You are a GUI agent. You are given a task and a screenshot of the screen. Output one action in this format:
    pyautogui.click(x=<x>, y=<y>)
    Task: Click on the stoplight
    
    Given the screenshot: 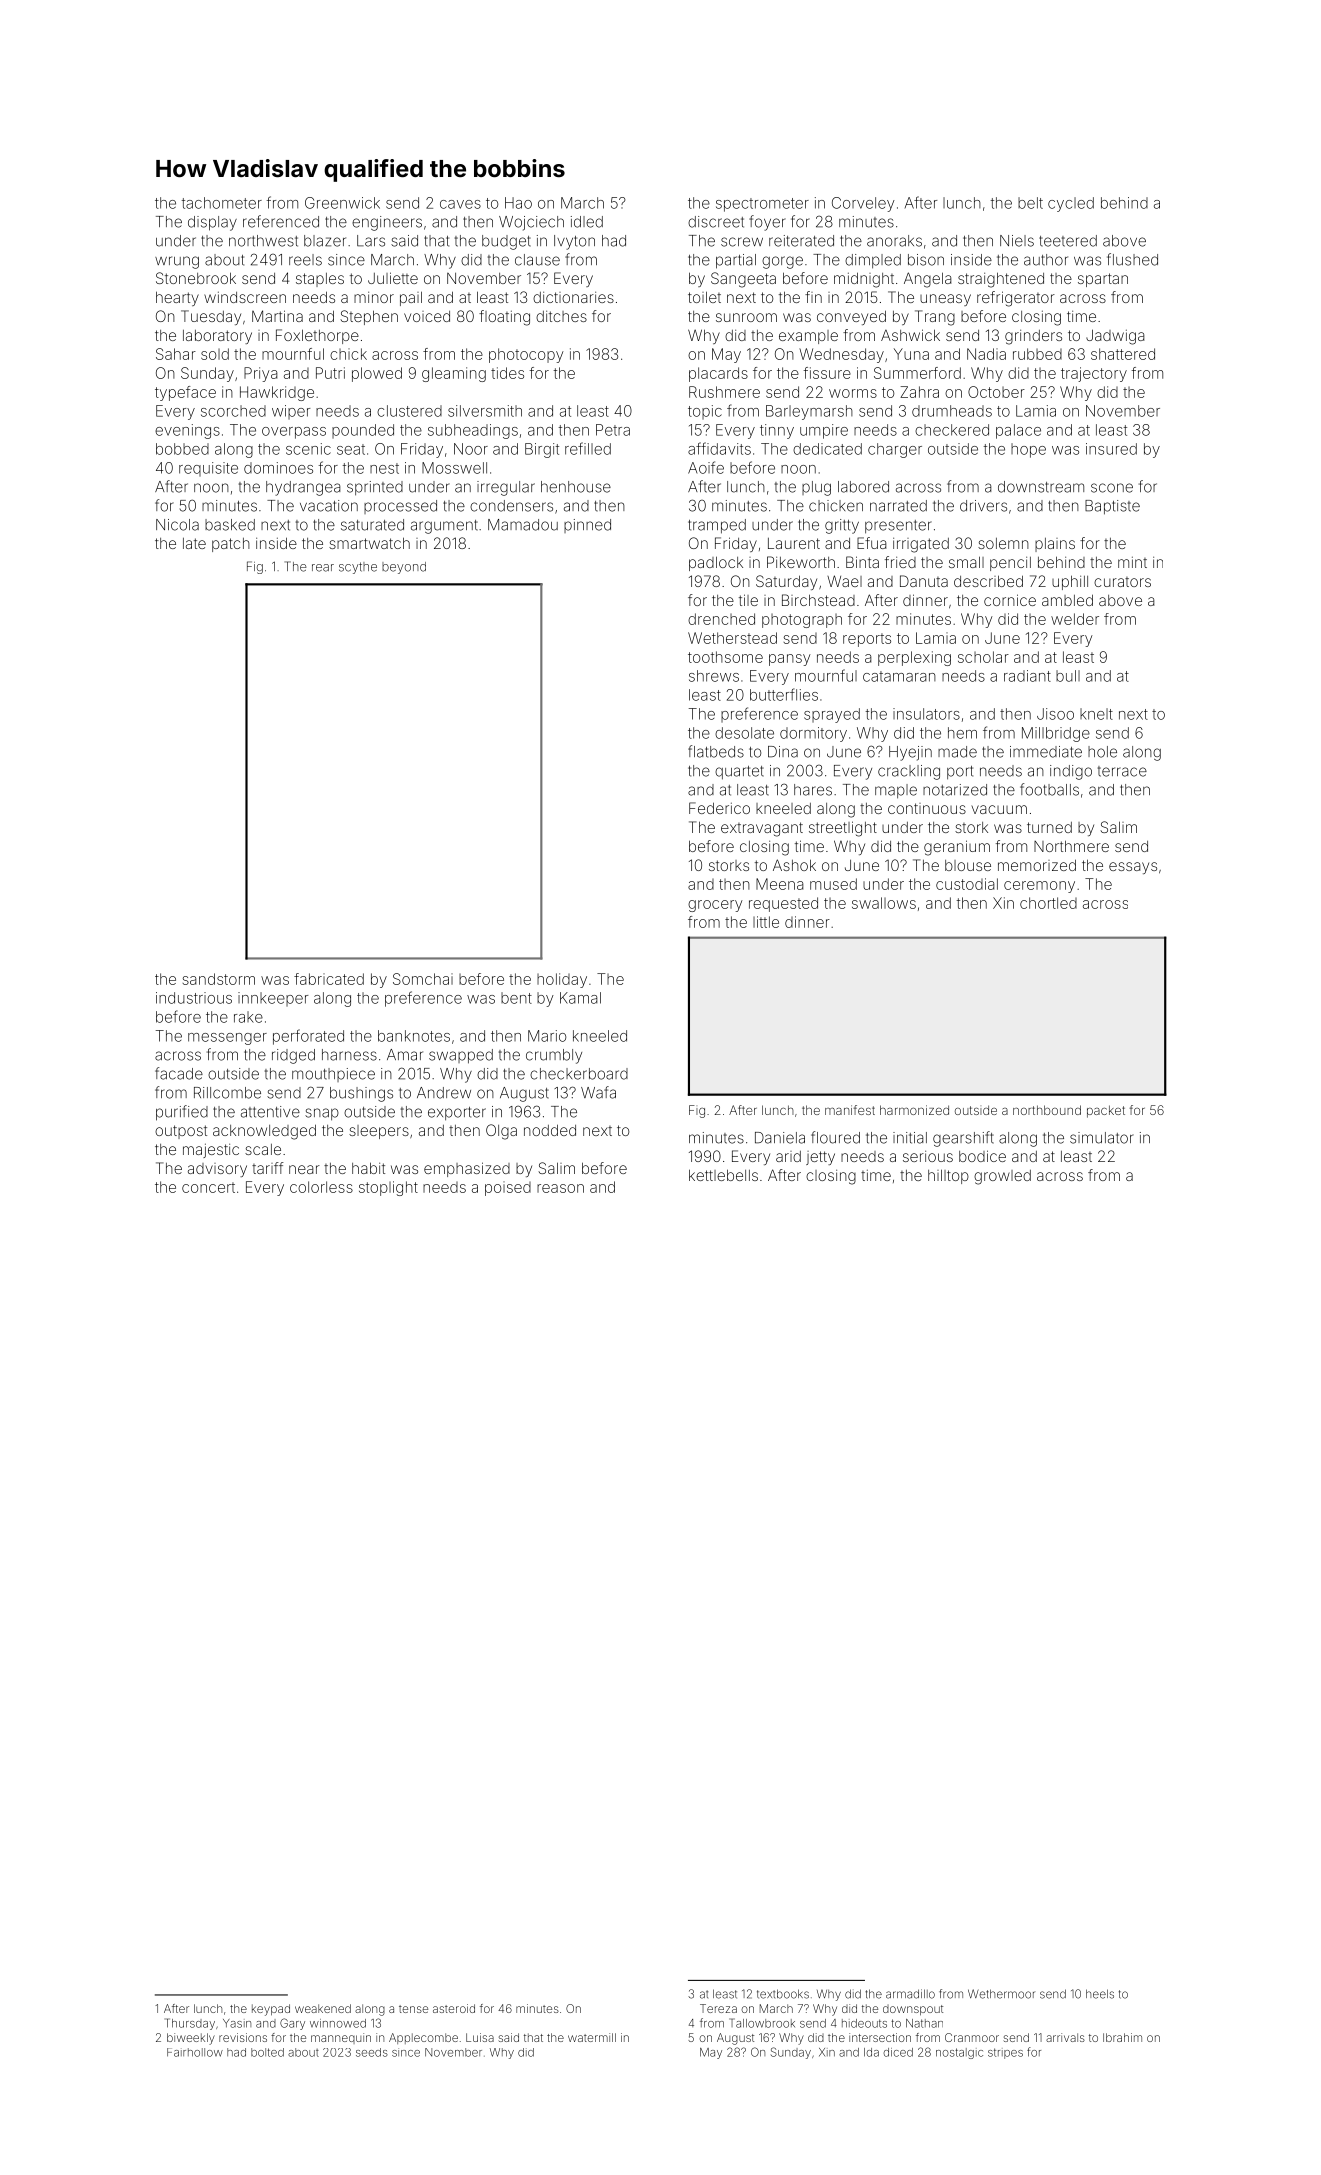 What is the action you would take?
    pyautogui.click(x=388, y=1188)
